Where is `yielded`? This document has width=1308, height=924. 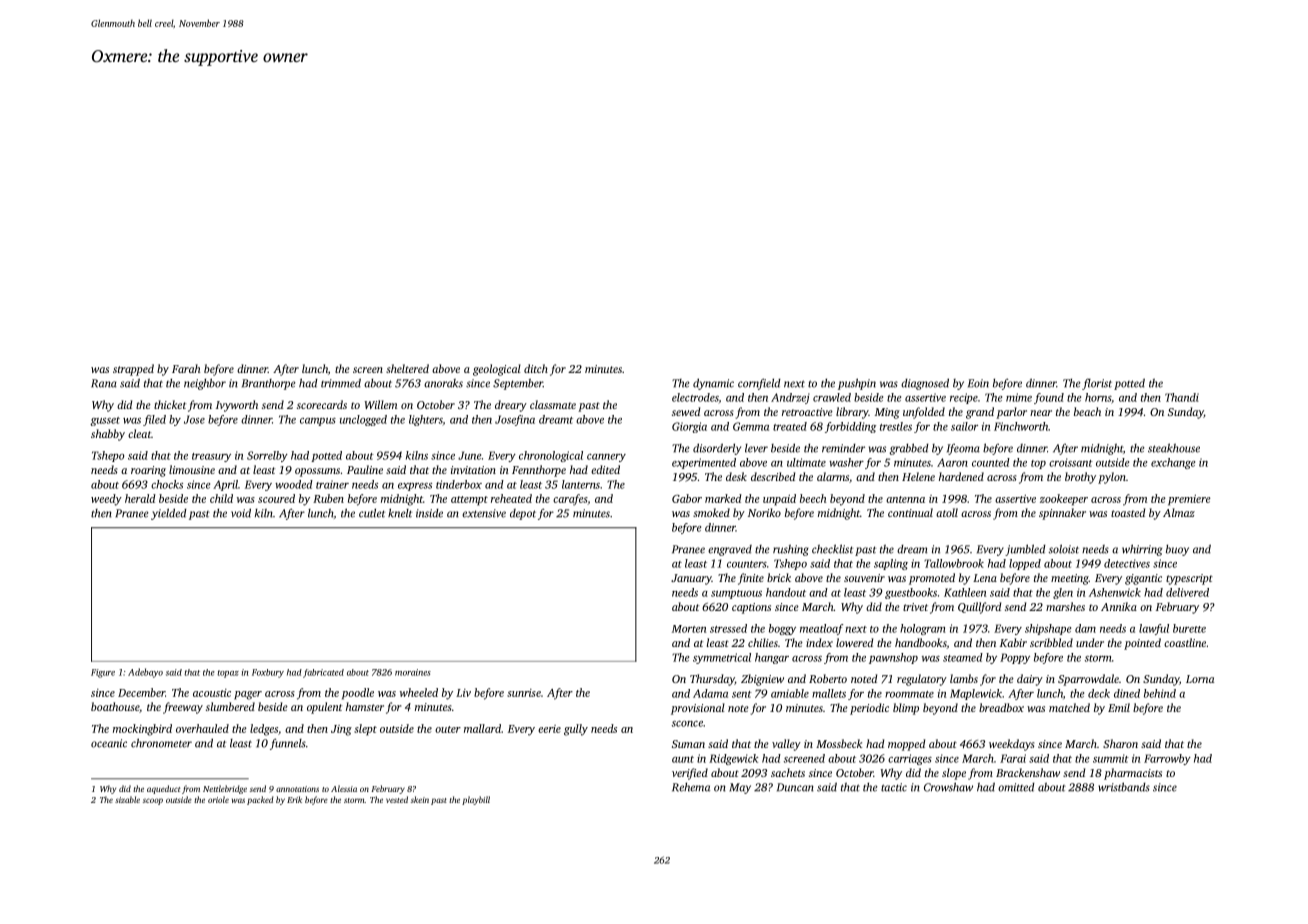
yielded is located at coordinates (169, 514).
